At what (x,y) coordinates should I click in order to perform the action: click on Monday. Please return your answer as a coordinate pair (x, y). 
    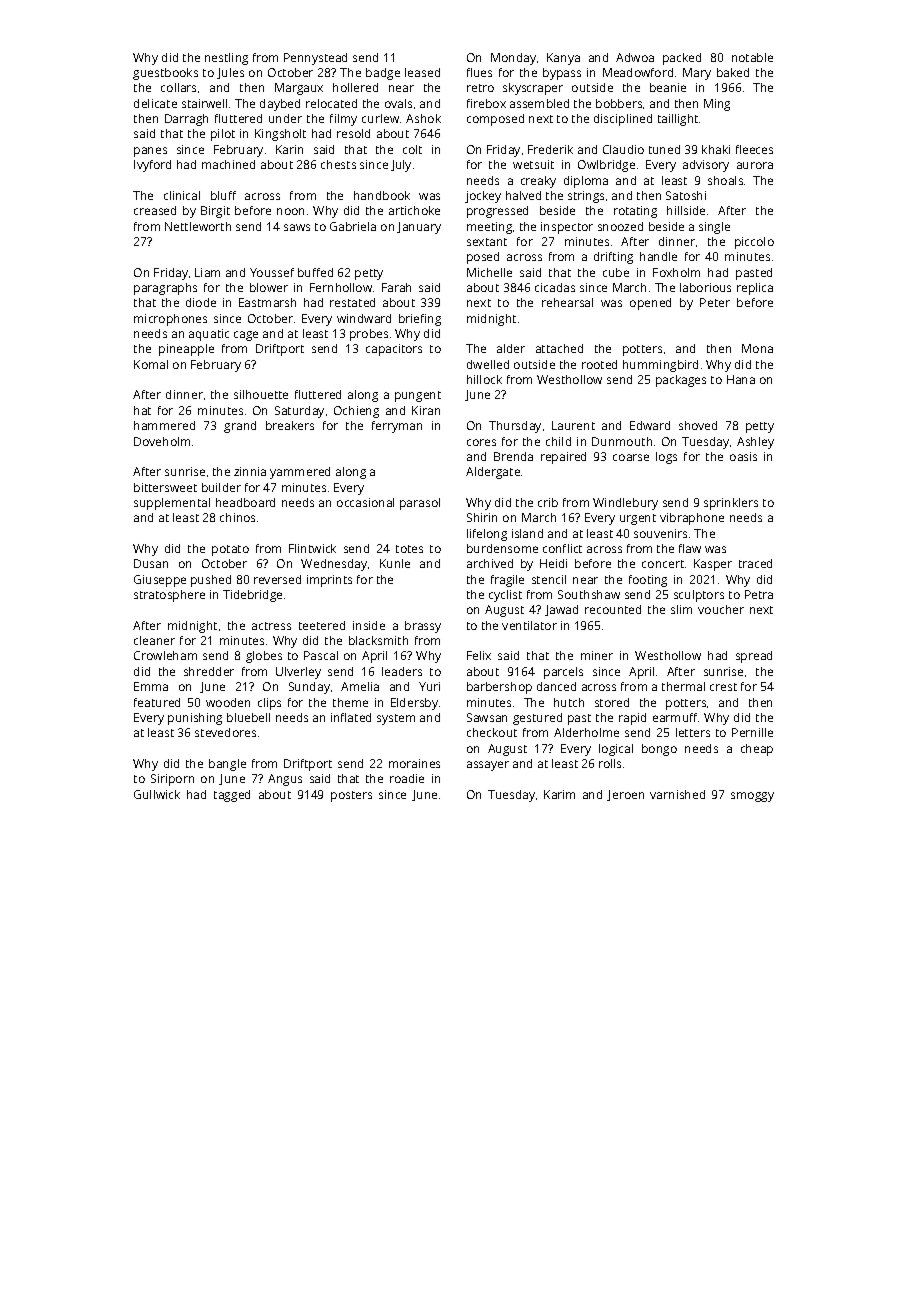
    Looking at the image, I should click on (513, 59).
